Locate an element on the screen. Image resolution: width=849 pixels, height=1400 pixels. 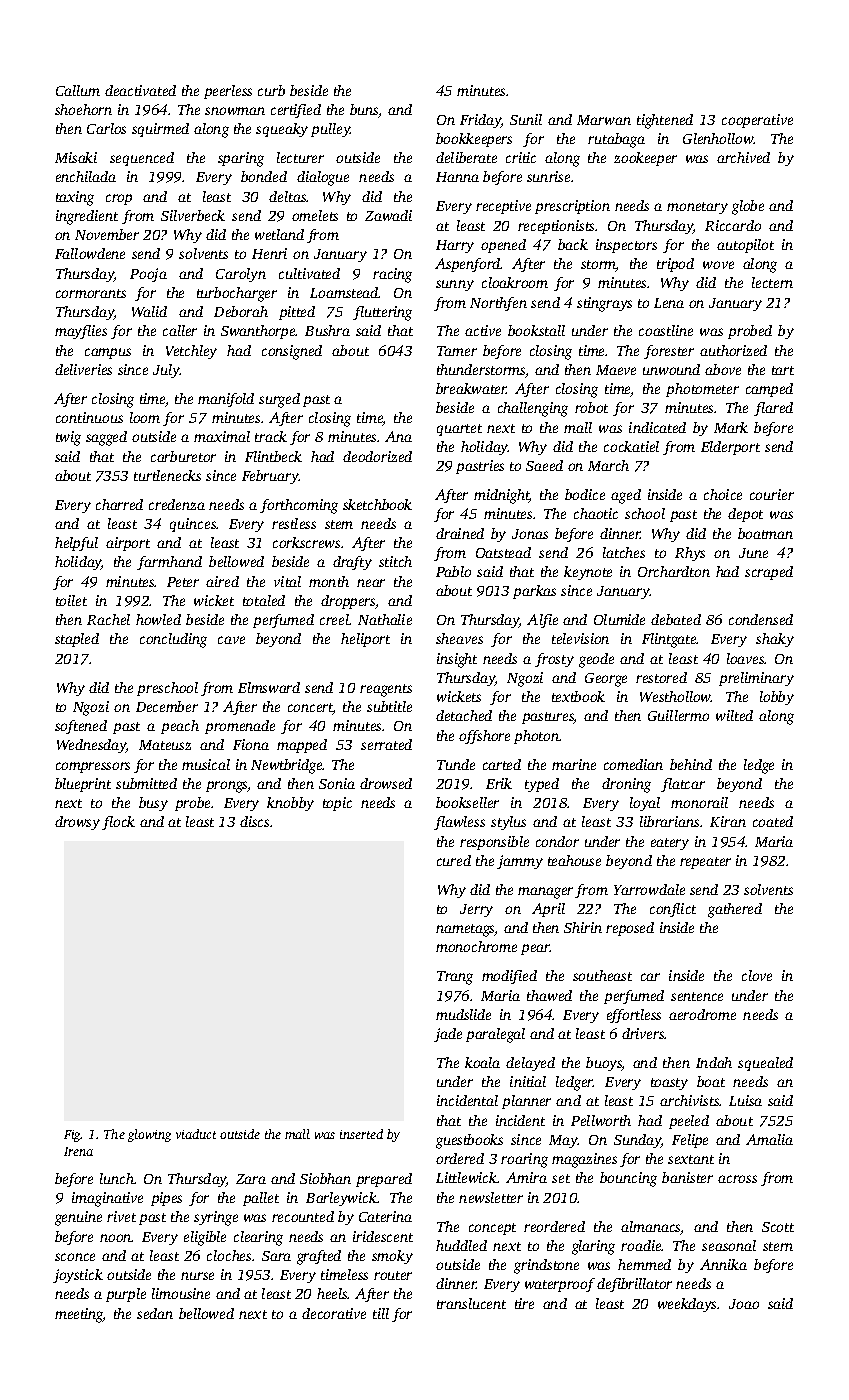
flock is located at coordinates (118, 823).
